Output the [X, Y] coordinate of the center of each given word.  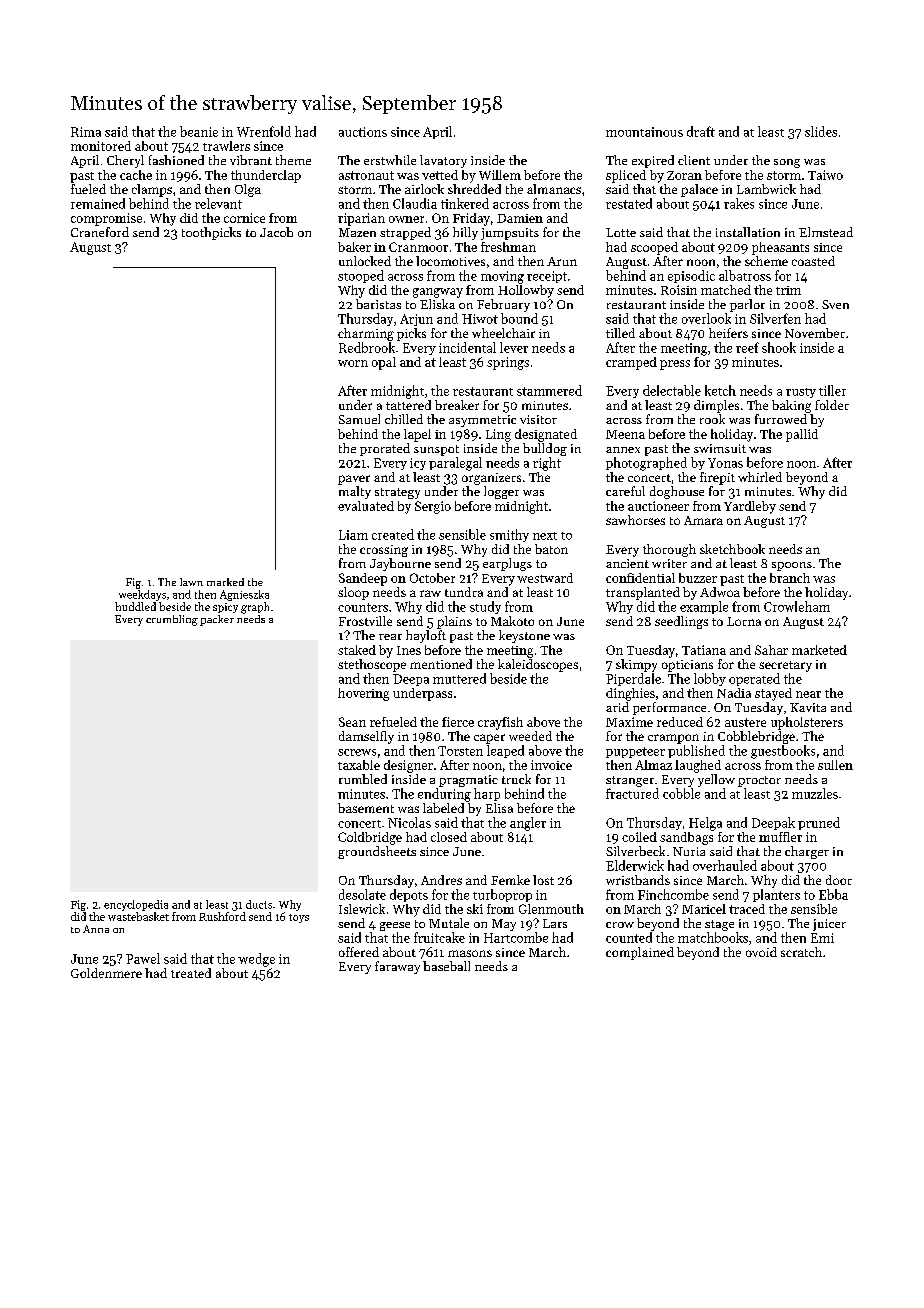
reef [747, 347]
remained [98, 203]
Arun [562, 261]
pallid [802, 435]
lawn [191, 582]
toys [299, 918]
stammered [549, 390]
